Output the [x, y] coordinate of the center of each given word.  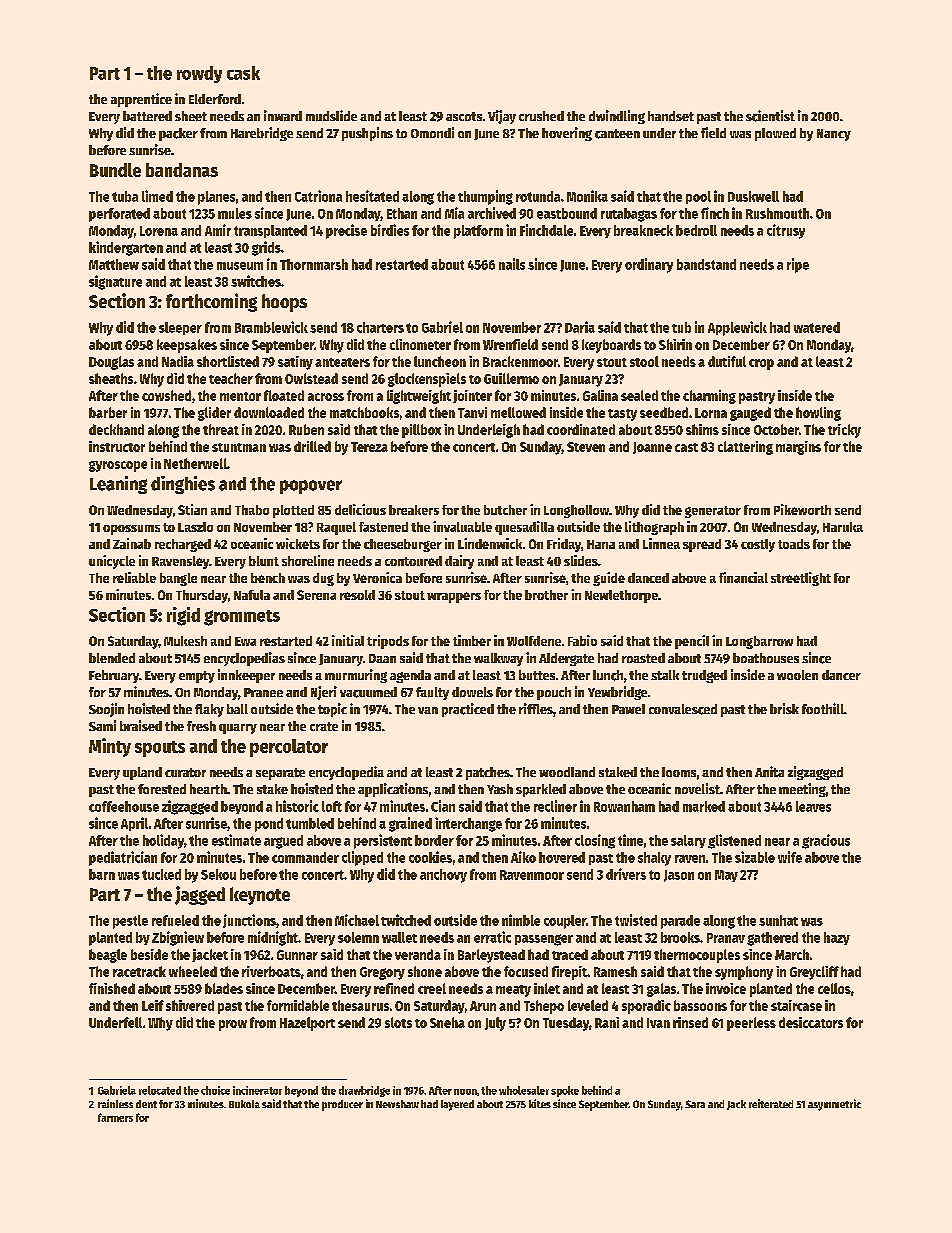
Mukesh [185, 641]
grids [266, 248]
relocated [160, 1090]
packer [178, 134]
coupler [565, 922]
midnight [273, 938]
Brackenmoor [520, 361]
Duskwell [753, 196]
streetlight [801, 579]
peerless [751, 1024]
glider [214, 414]
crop [761, 364]
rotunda [538, 196]
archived [492, 213]
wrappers [454, 597]
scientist [770, 116]
